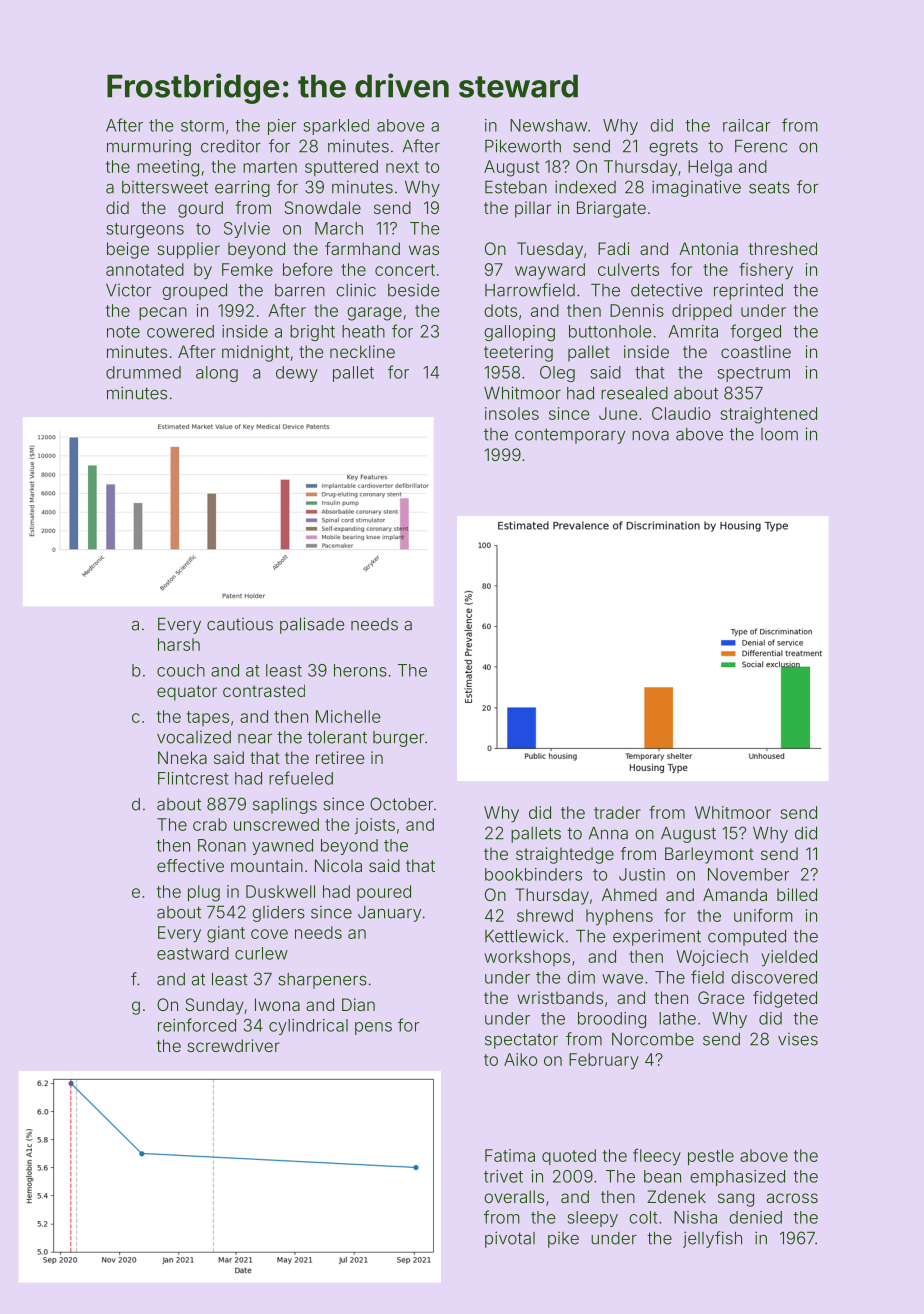 This document has width=924, height=1314. What do you see at coordinates (792, 1198) in the document?
I see `across` at bounding box center [792, 1198].
